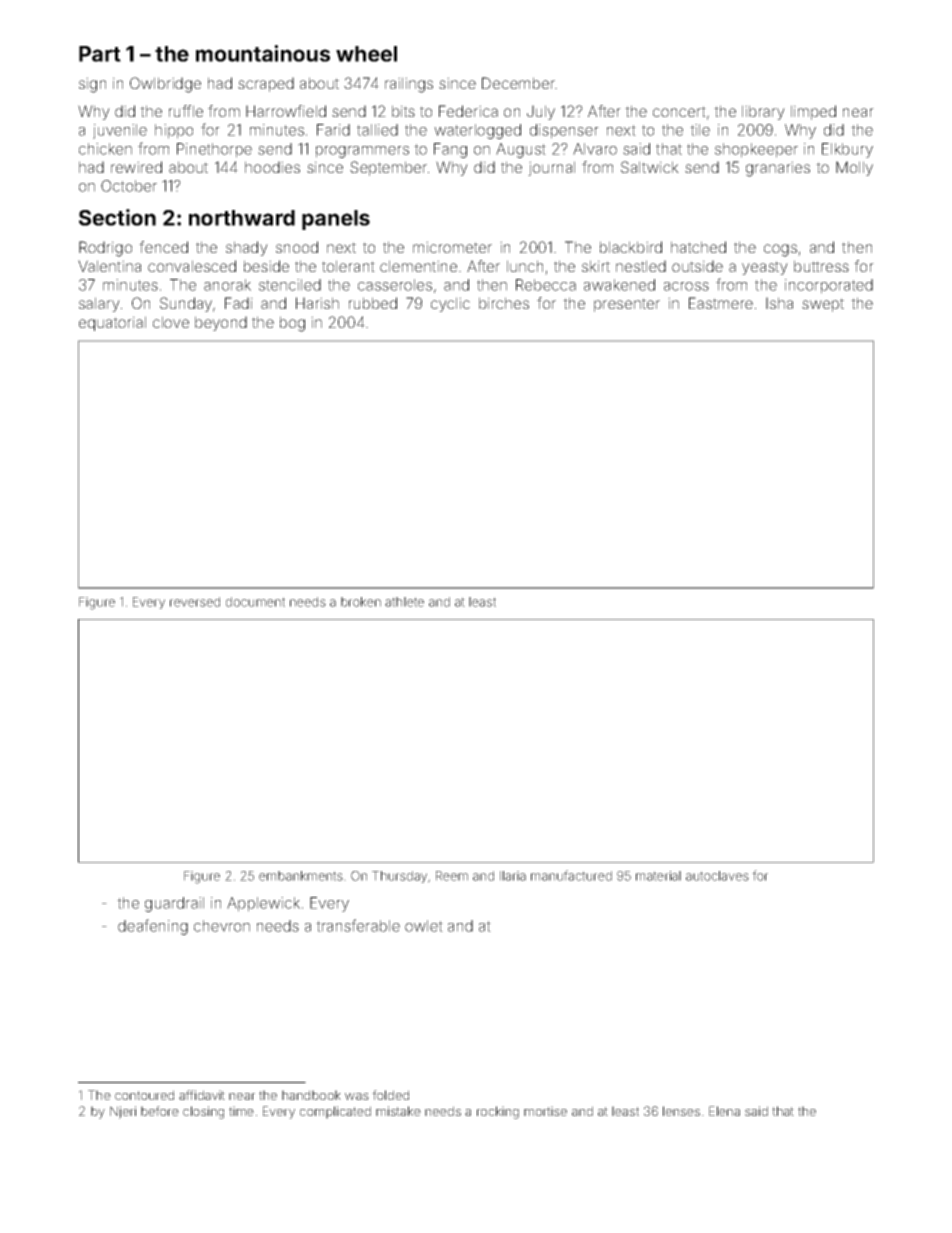 Image resolution: width=952 pixels, height=1233 pixels. I want to click on embankments, so click(301, 876).
